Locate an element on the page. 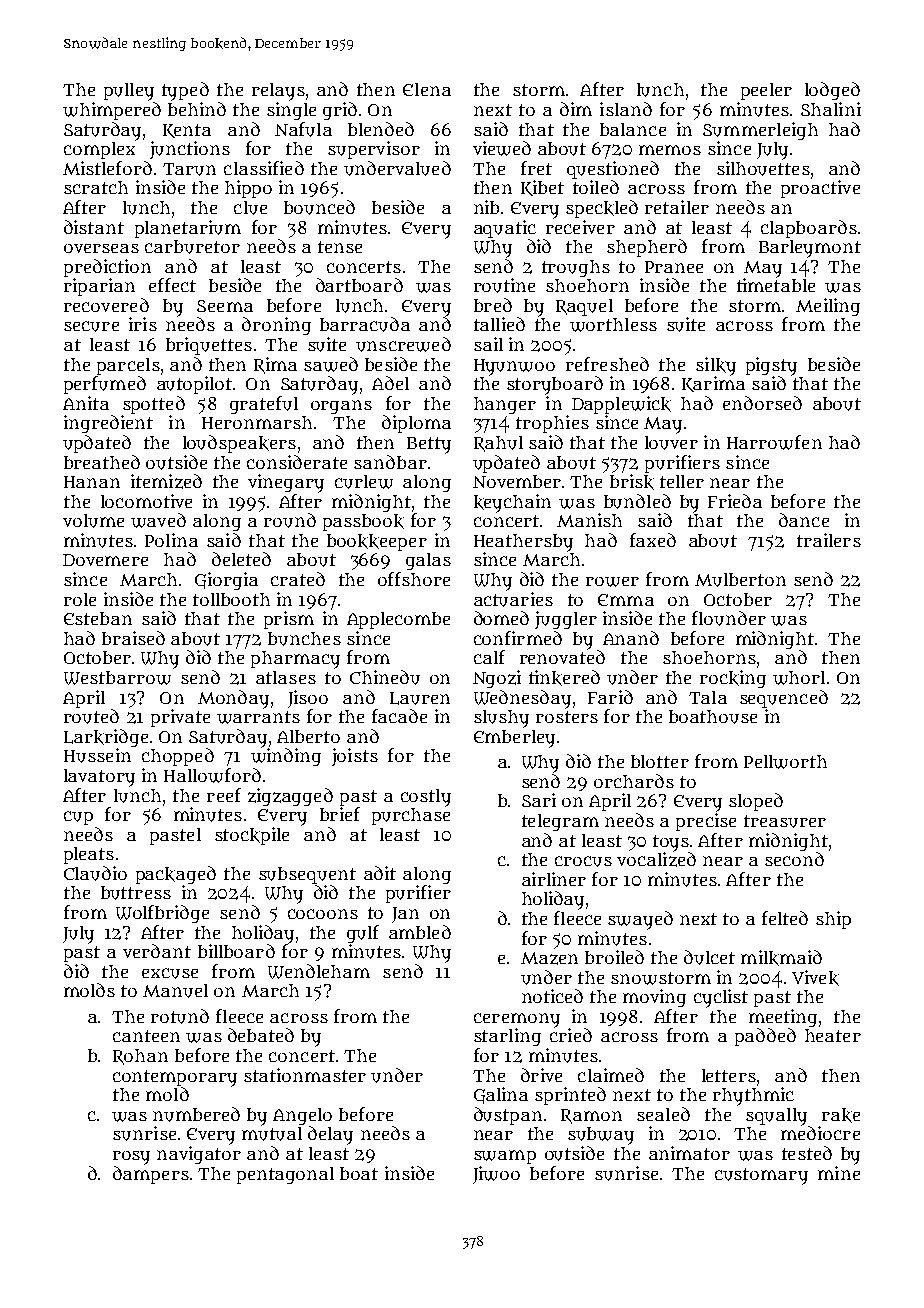  riparian is located at coordinates (99, 287).
